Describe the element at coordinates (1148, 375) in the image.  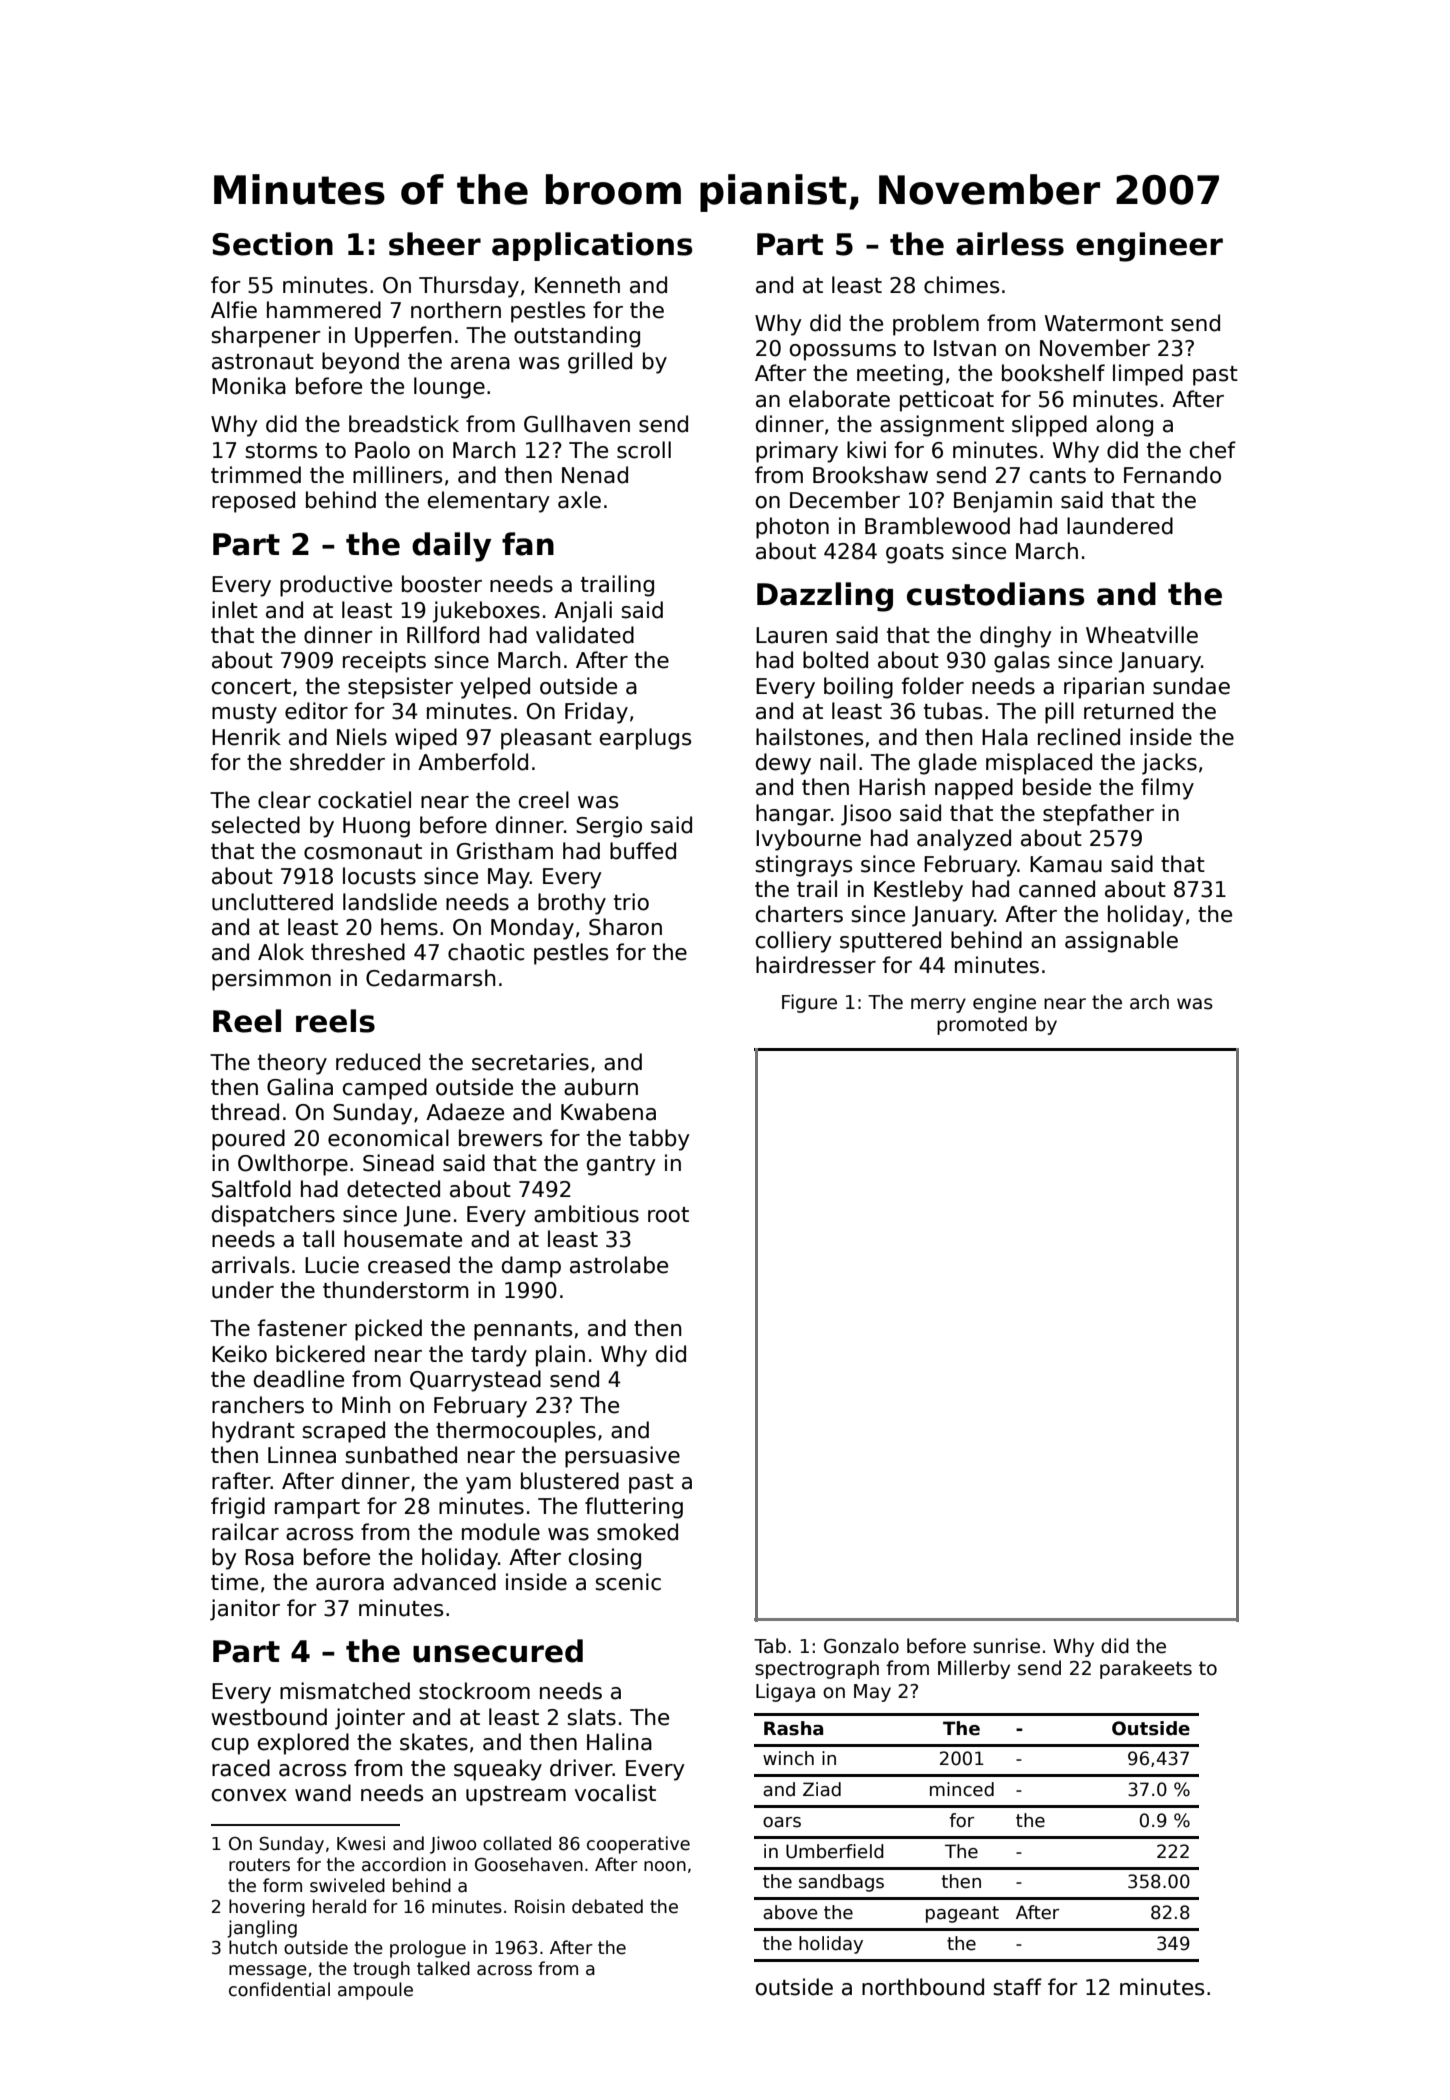
I see `limped` at that location.
